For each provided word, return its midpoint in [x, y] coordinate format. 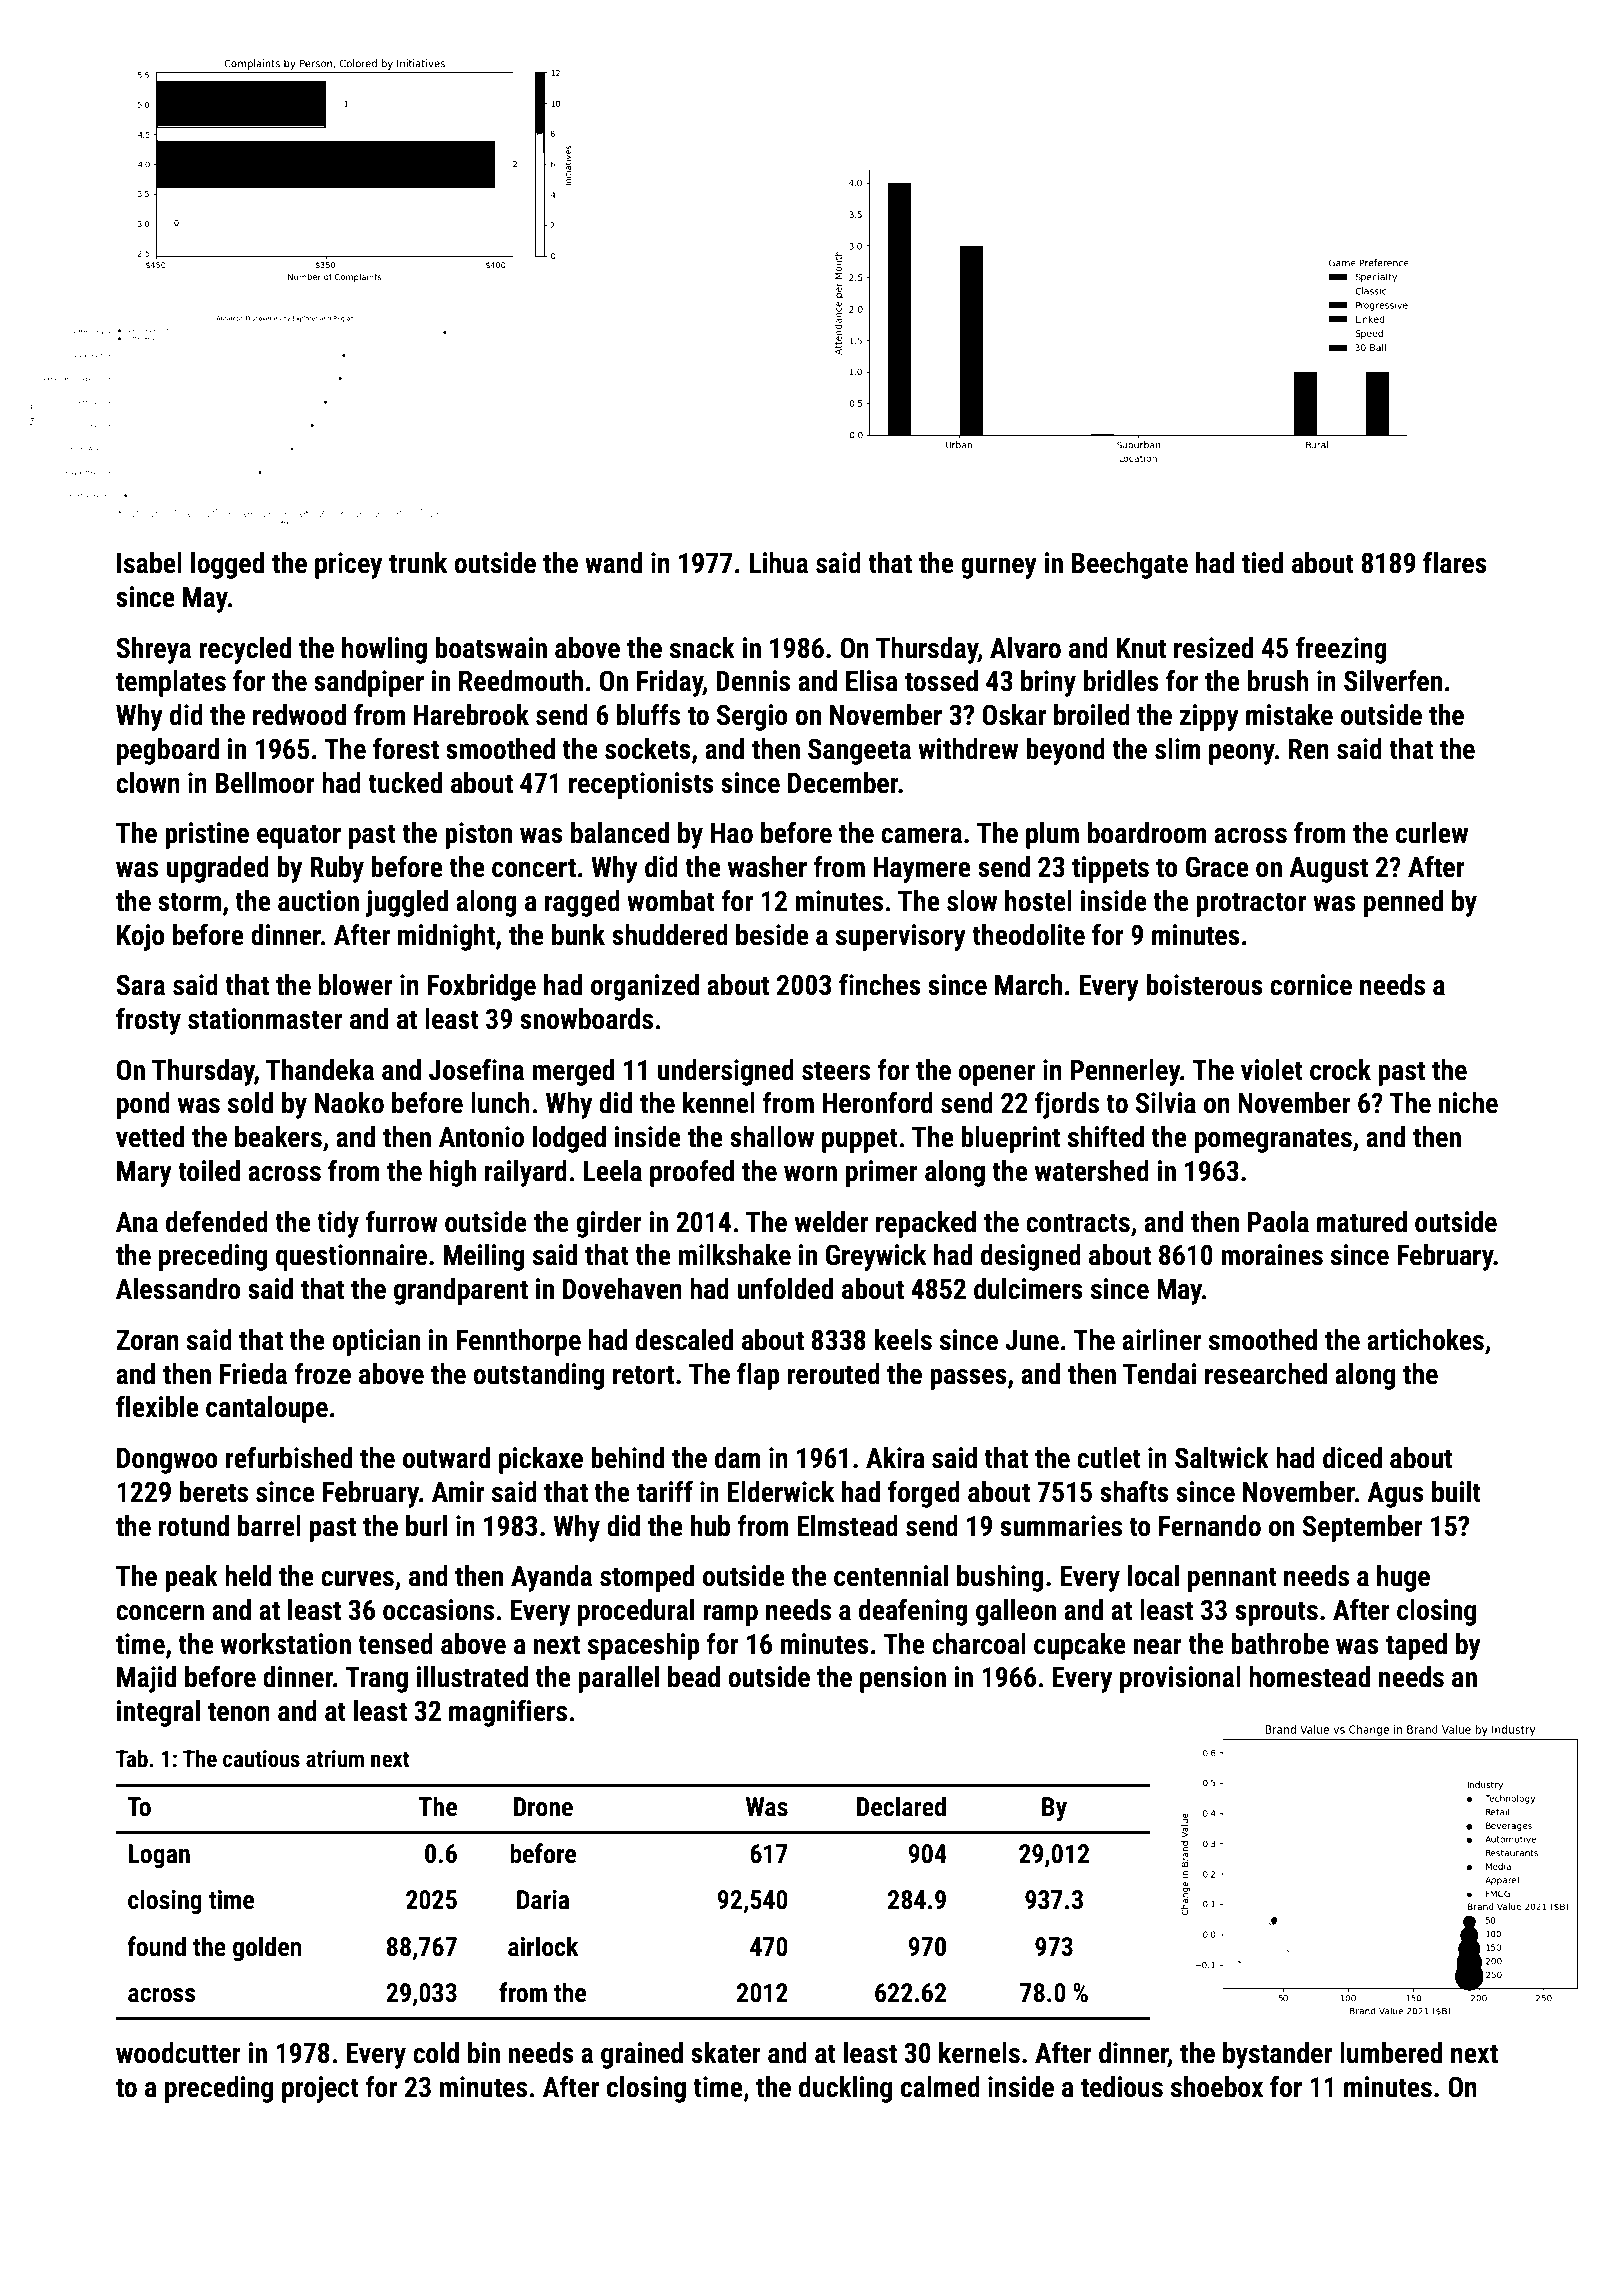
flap [758, 1376]
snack [702, 648]
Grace [1217, 867]
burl [426, 1526]
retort [643, 1375]
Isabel [149, 563]
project [320, 2089]
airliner [1161, 1340]
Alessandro [178, 1289]
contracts [1078, 1223]
